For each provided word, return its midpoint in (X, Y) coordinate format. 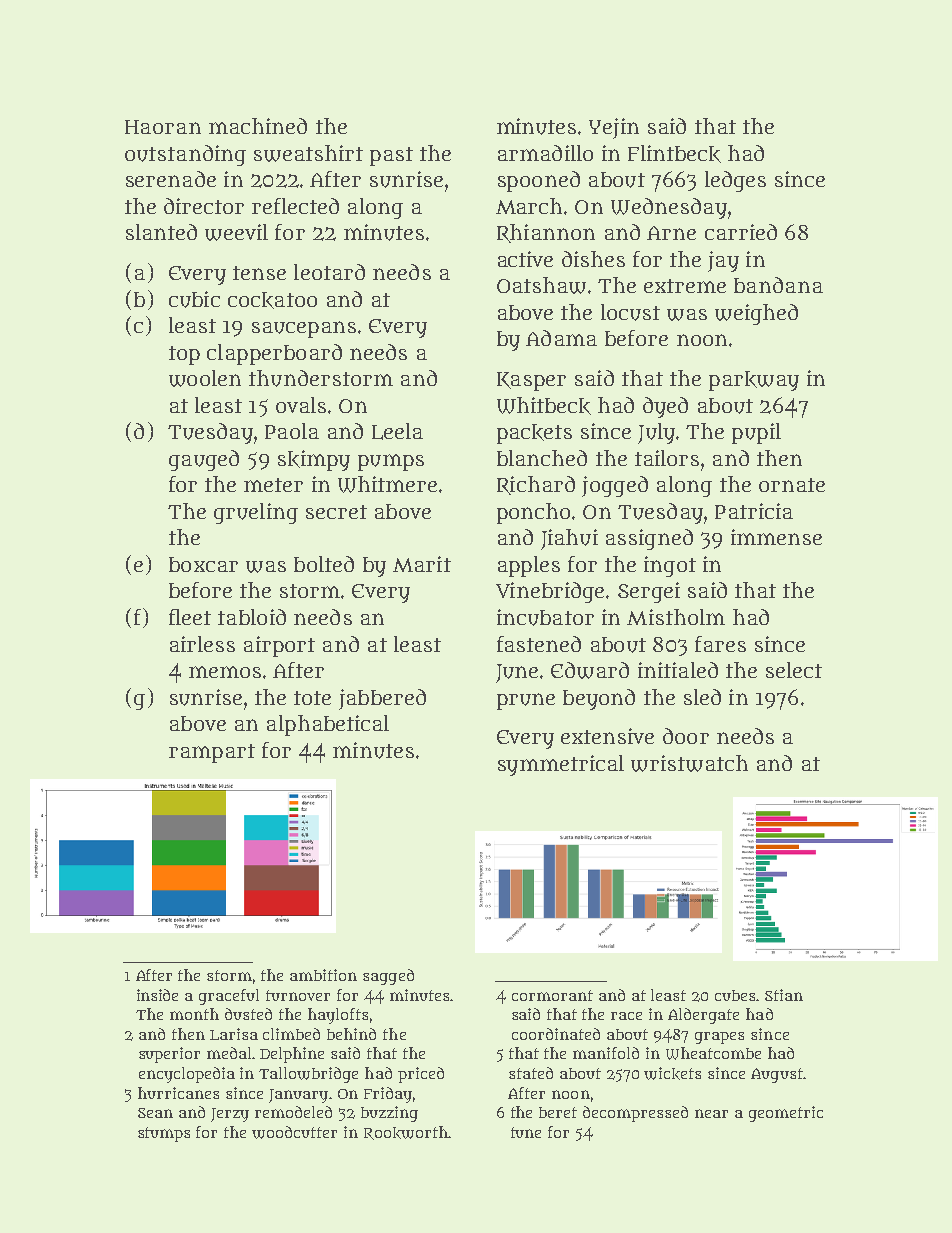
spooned (539, 181)
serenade (171, 179)
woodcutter (294, 1132)
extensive (607, 736)
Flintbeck (674, 154)
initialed (678, 670)
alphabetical (328, 725)
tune (526, 1132)
